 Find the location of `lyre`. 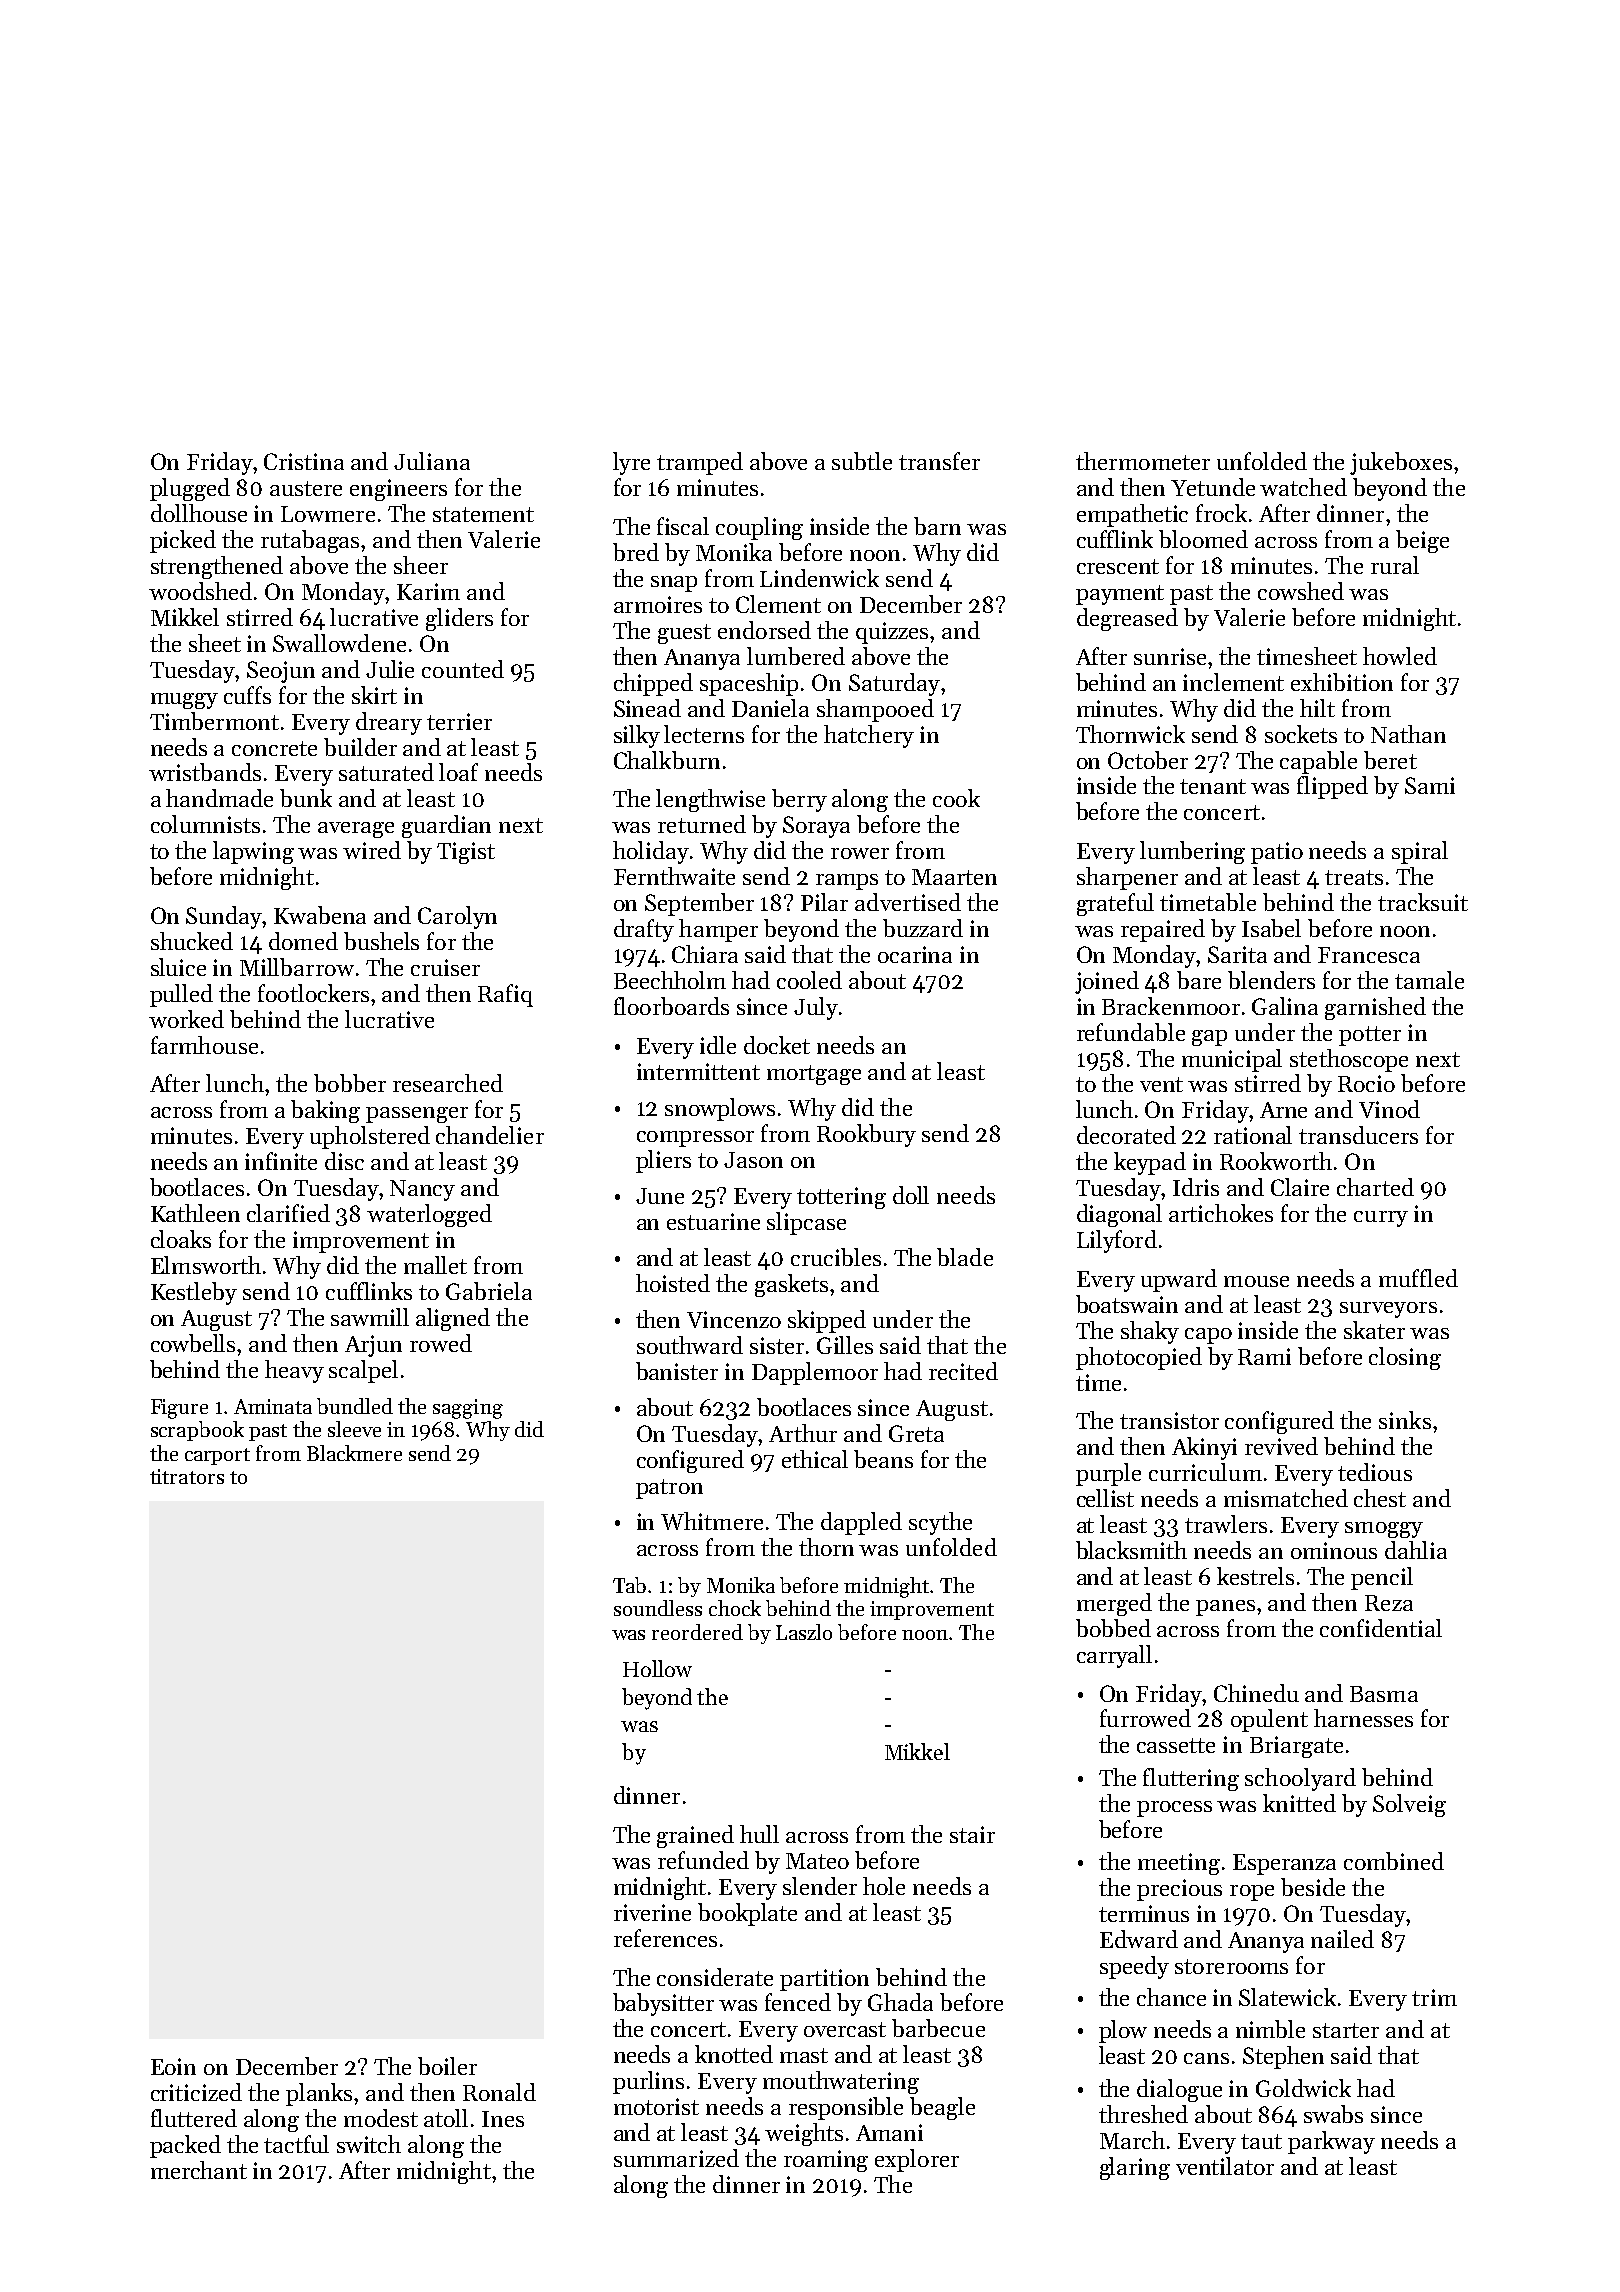

lyre is located at coordinates (631, 463).
